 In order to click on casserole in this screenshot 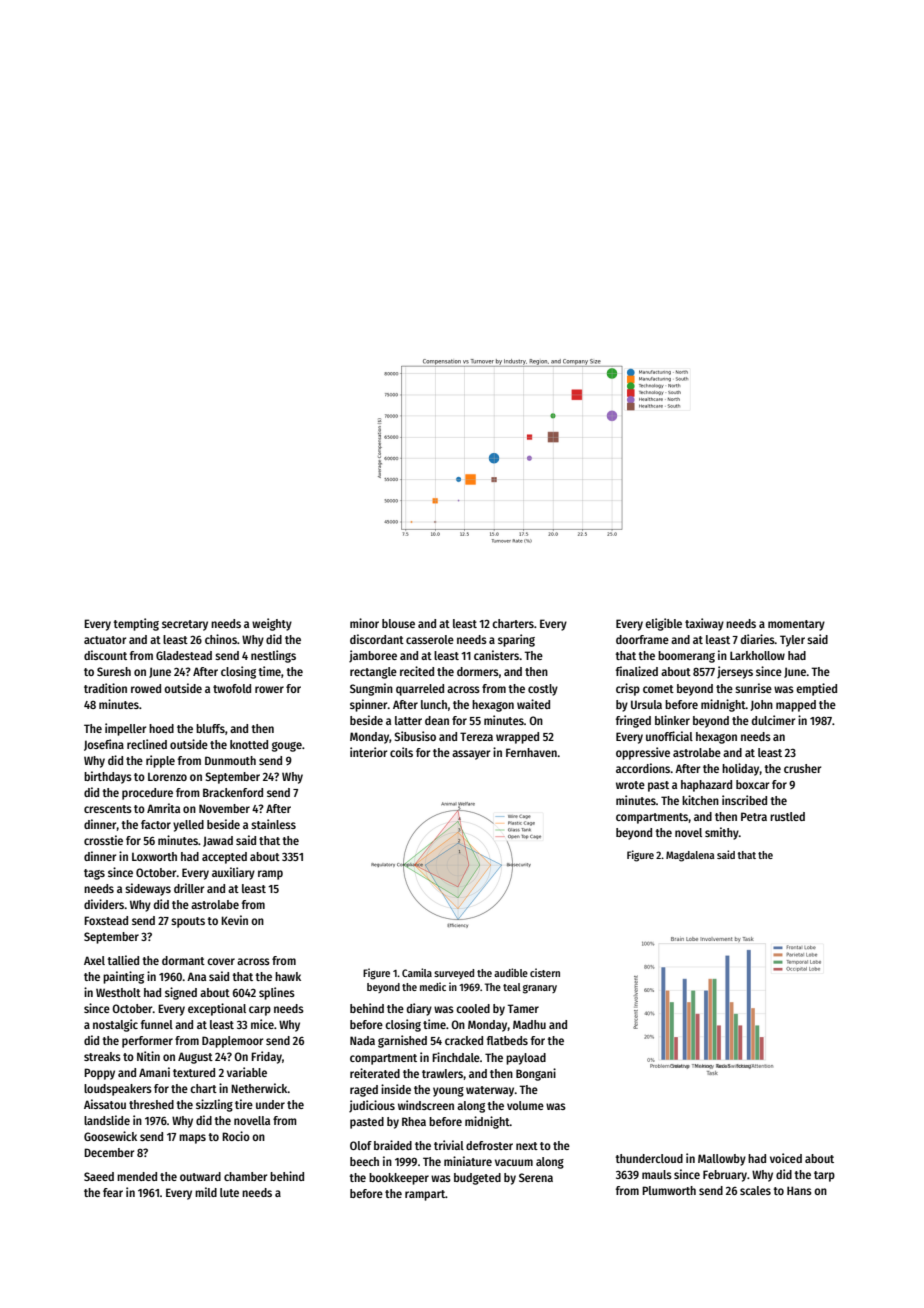, I will do `click(430, 639)`.
